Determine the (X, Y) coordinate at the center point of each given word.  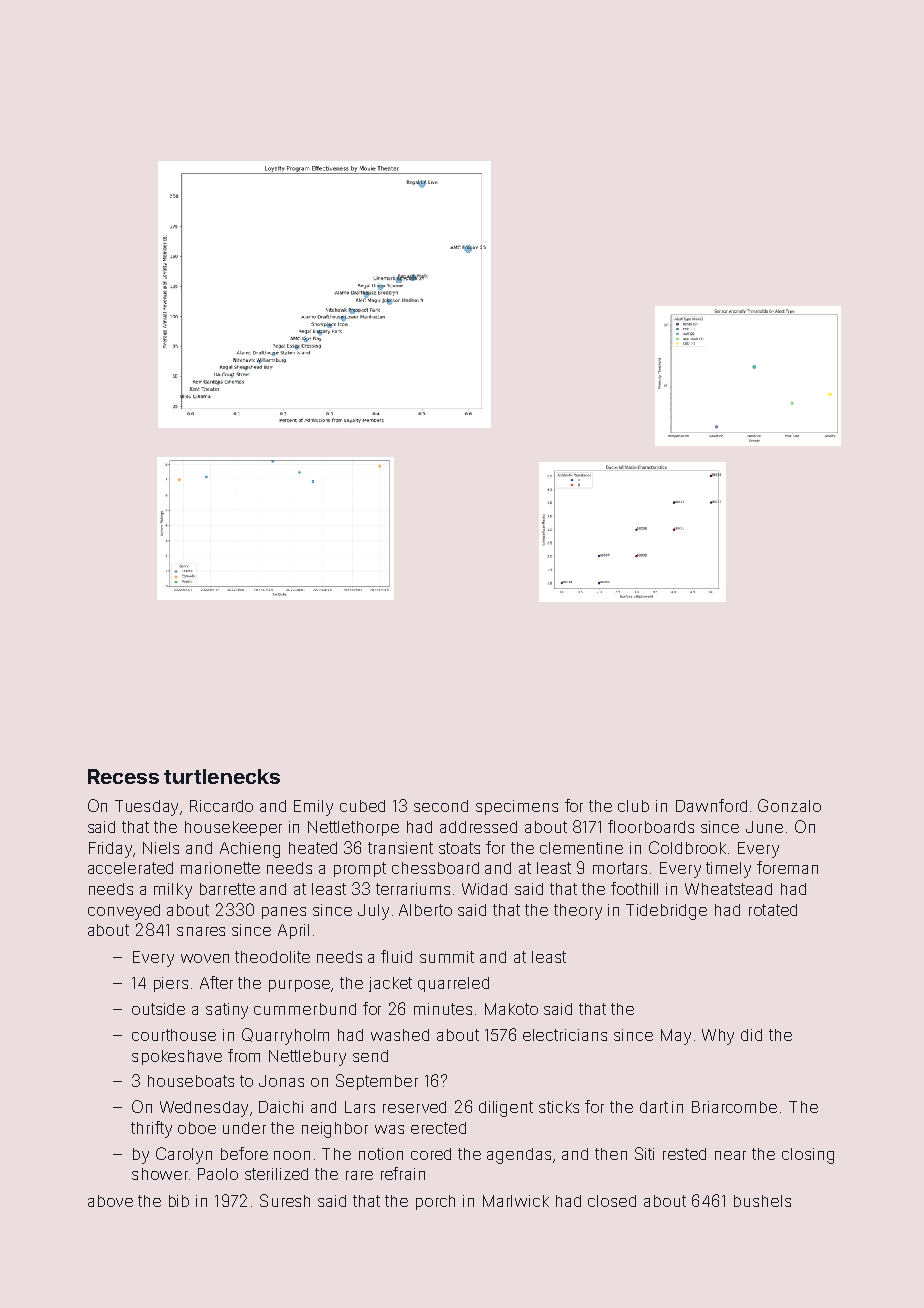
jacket (390, 984)
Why (718, 1037)
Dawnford (711, 805)
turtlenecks (222, 776)
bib (179, 1201)
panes (284, 913)
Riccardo (221, 806)
